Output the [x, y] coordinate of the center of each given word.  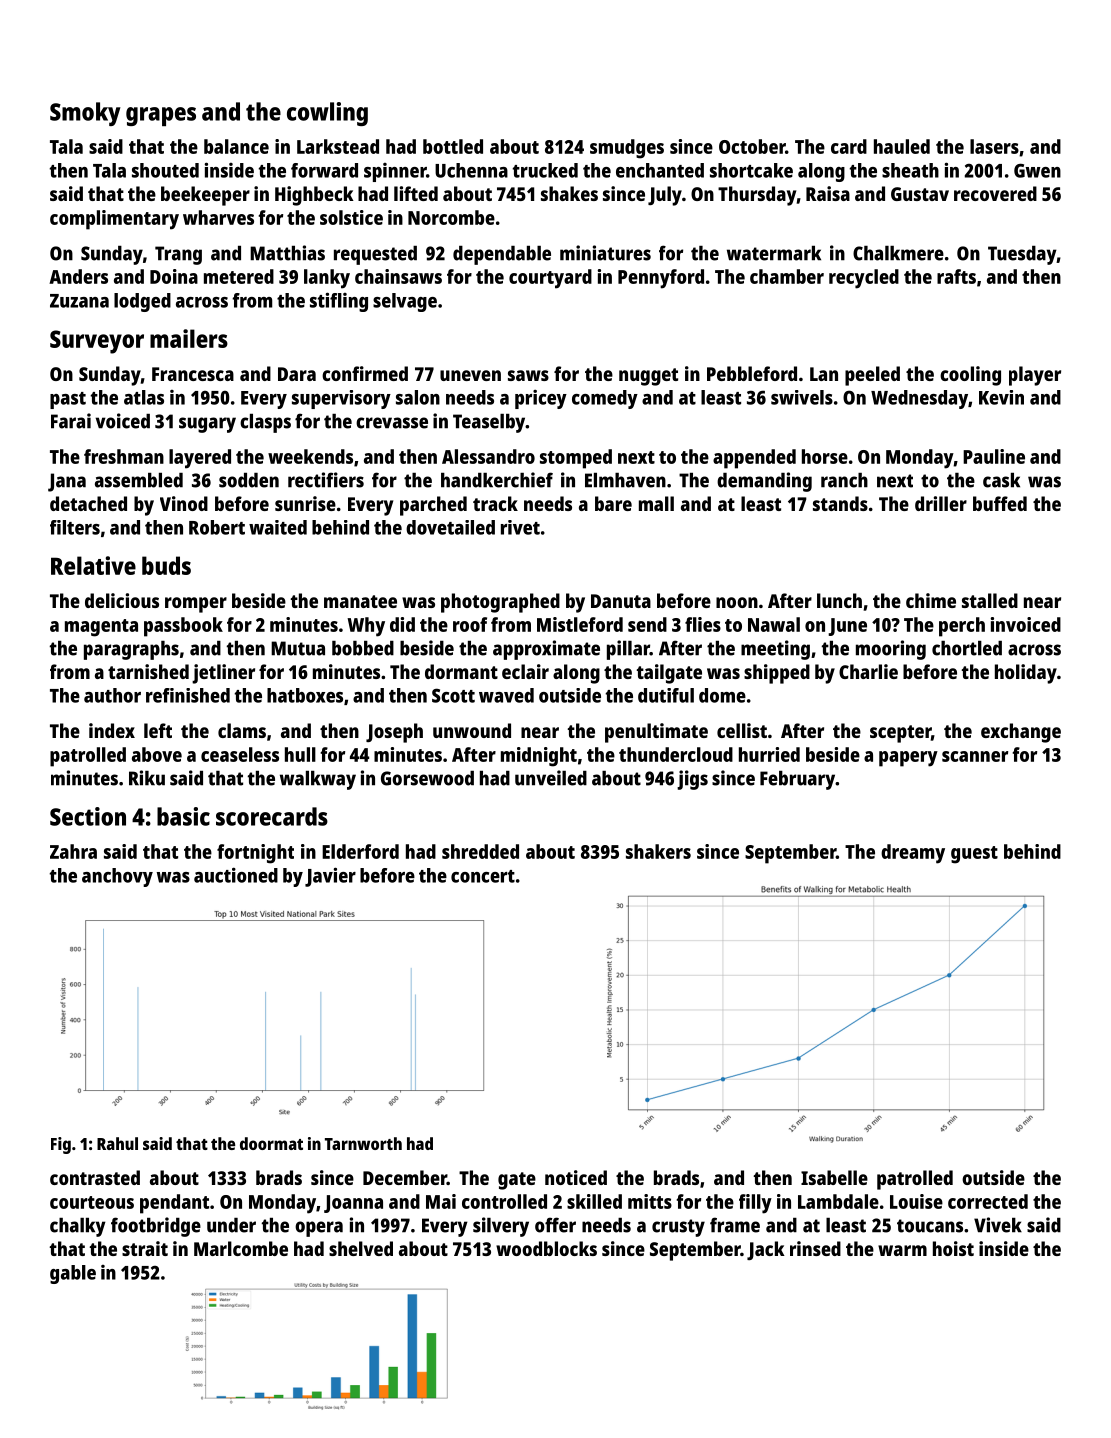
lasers [994, 146]
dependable [502, 255]
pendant [174, 1204]
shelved [361, 1248]
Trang [178, 255]
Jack [766, 1250]
